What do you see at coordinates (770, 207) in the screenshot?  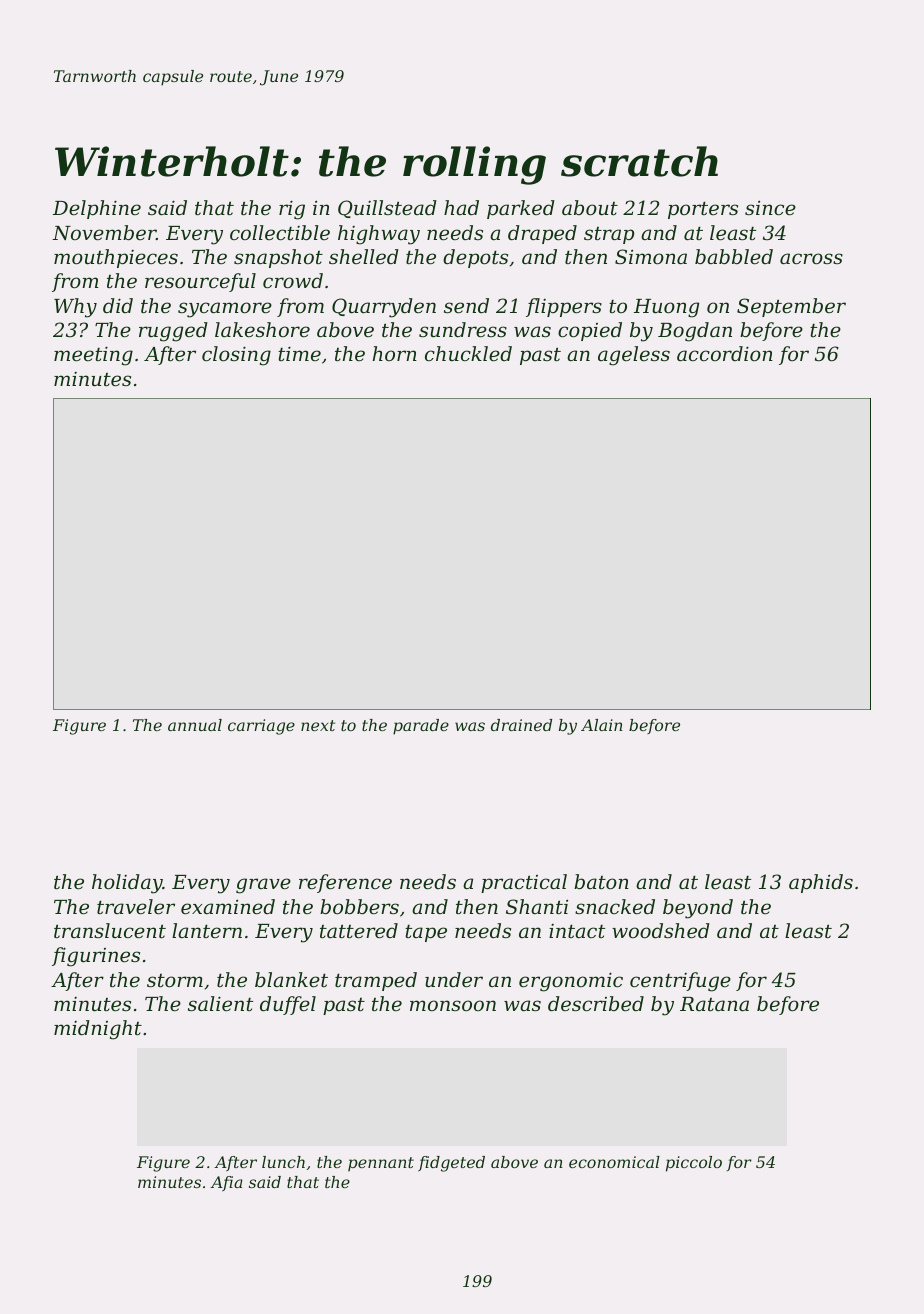 I see `since` at bounding box center [770, 207].
